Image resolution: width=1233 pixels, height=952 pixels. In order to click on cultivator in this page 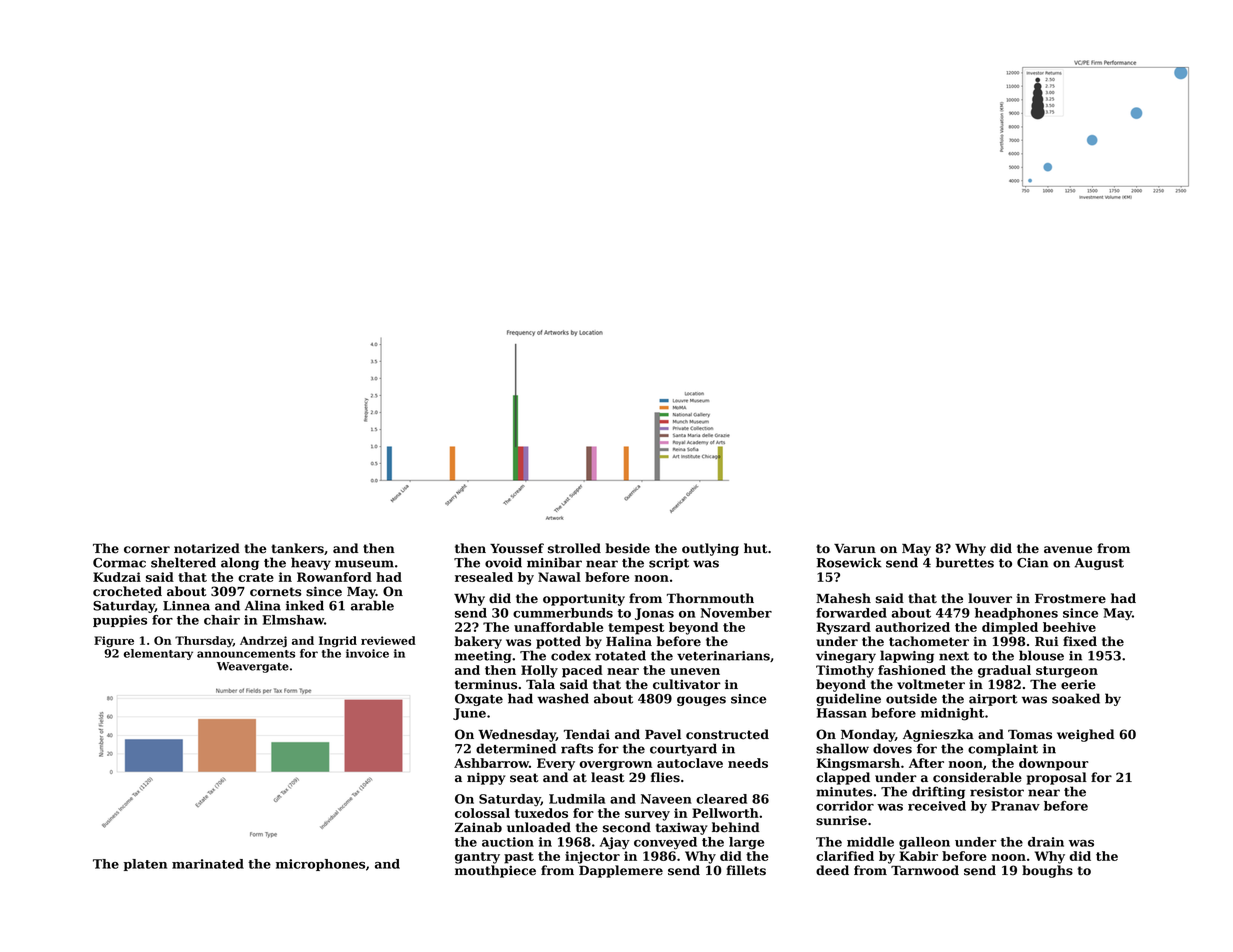, I will do `click(687, 684)`.
